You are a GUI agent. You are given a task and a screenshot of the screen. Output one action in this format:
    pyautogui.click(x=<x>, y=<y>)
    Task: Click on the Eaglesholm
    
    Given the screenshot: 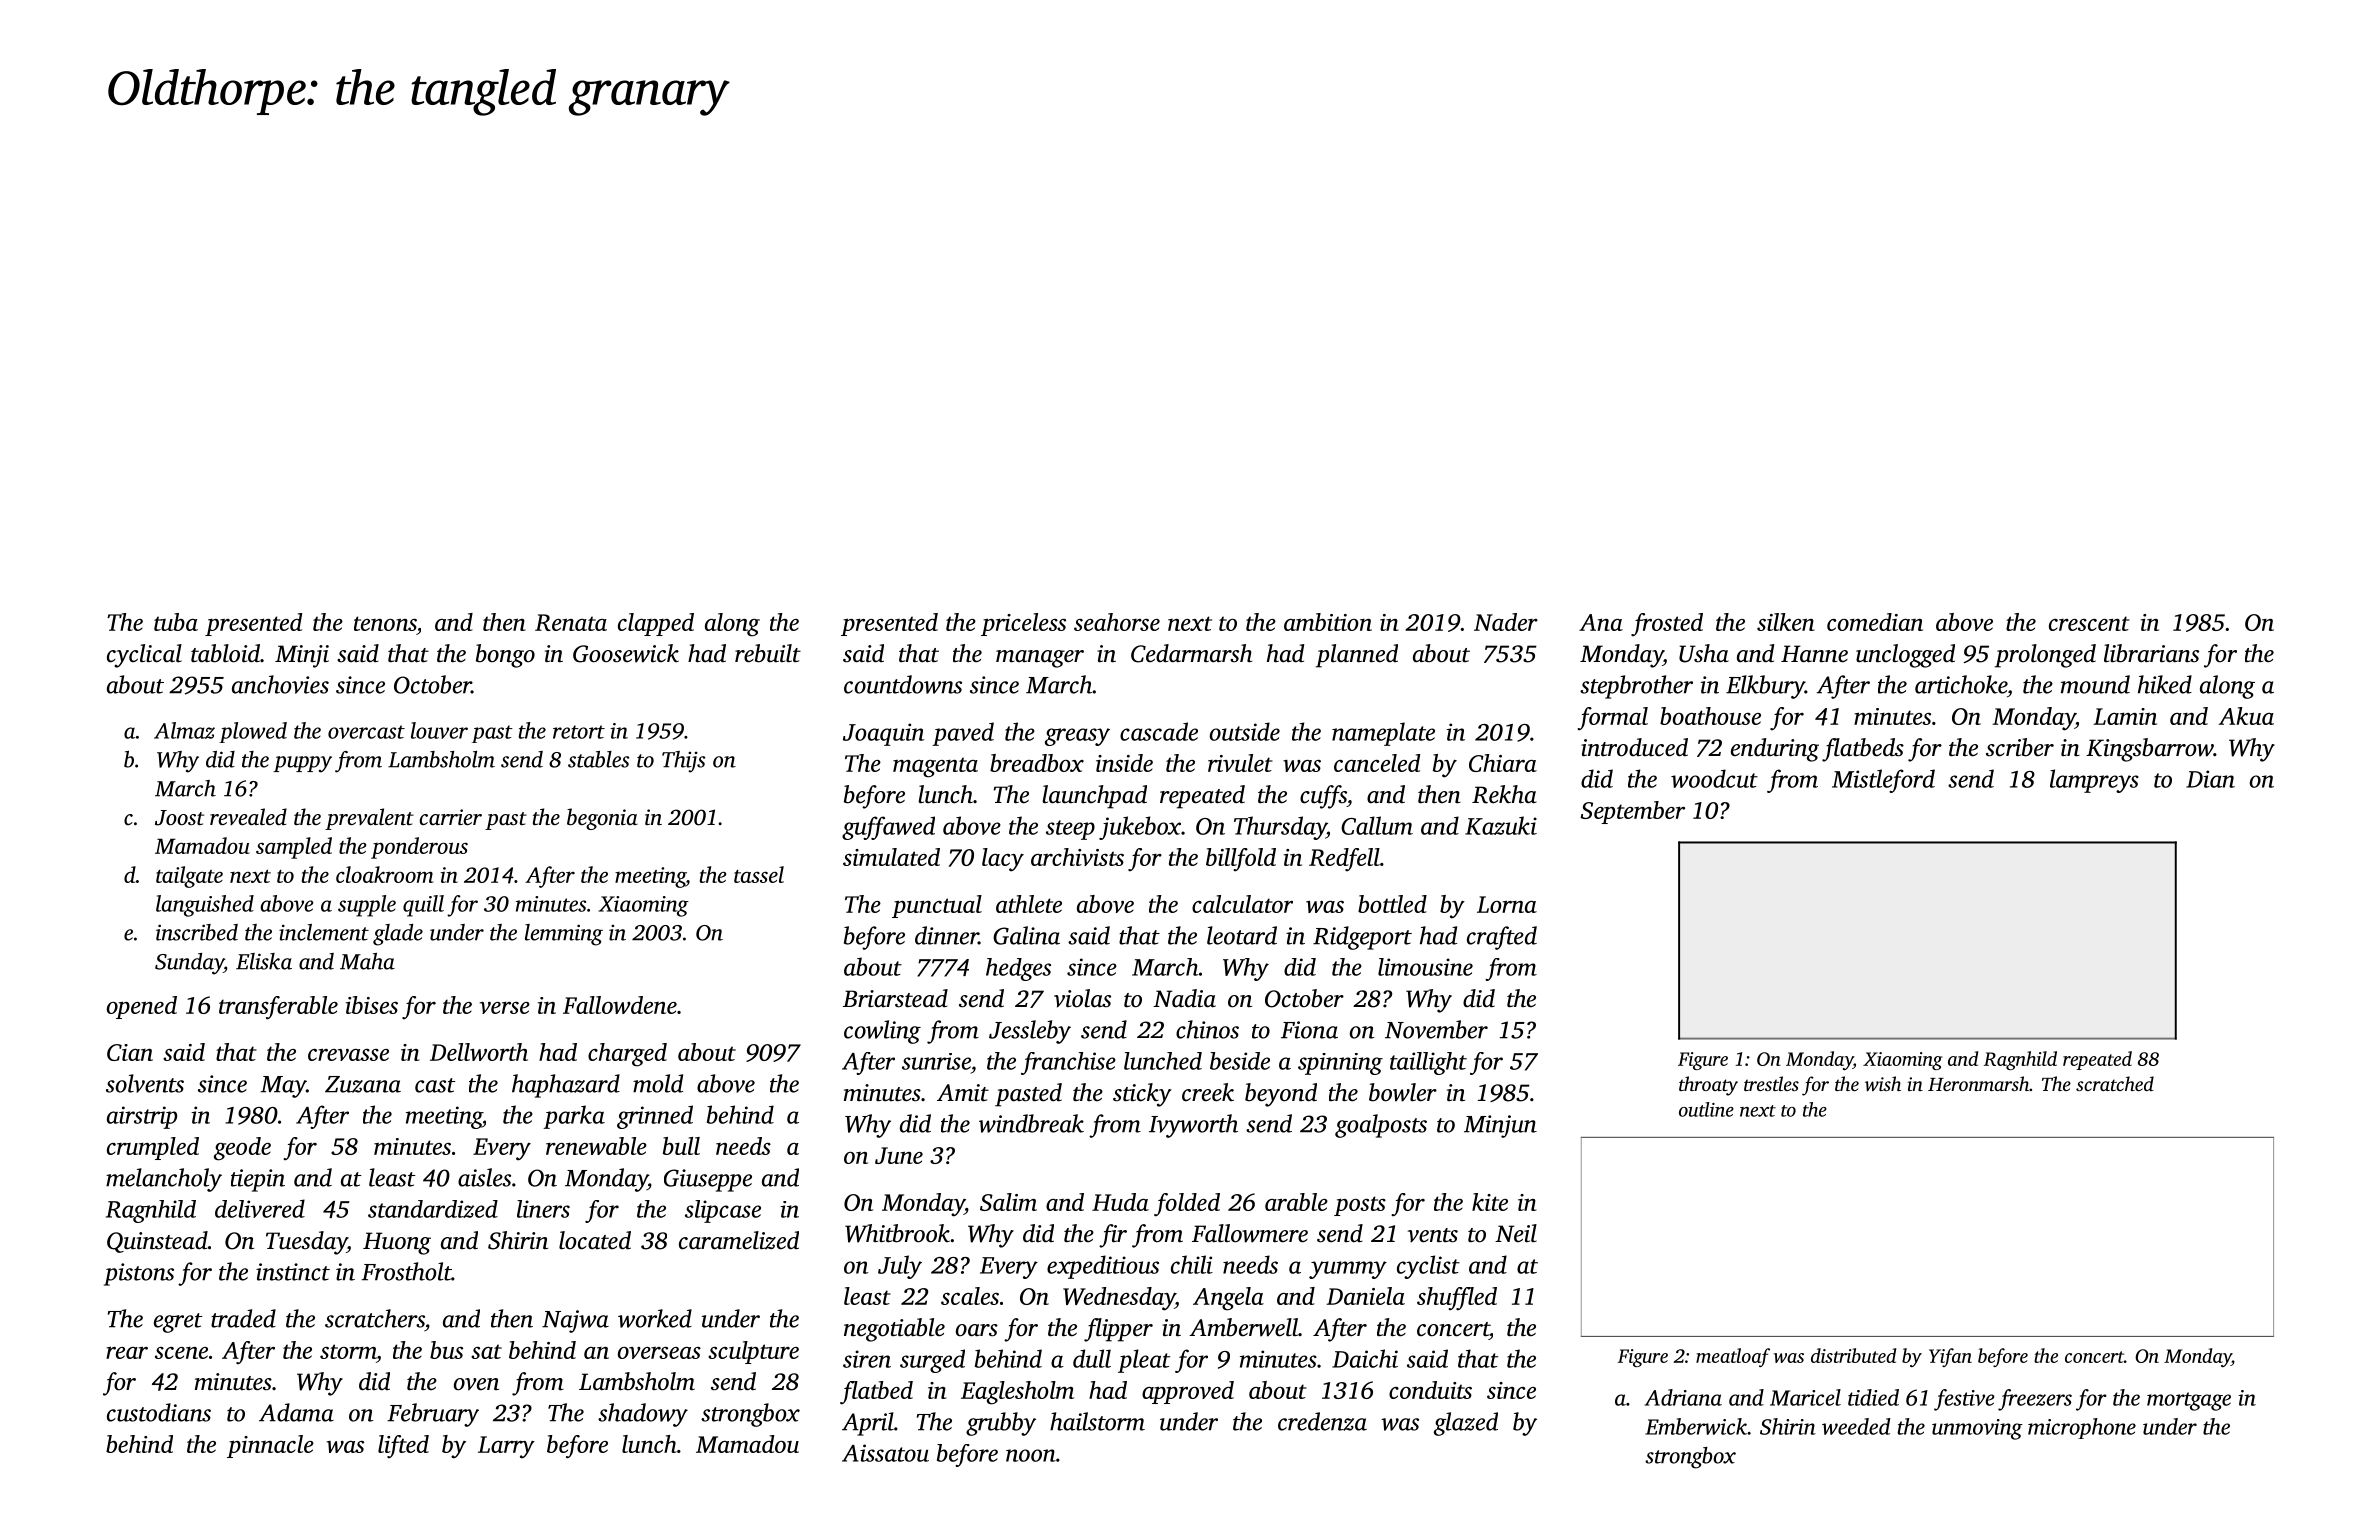 What is the action you would take?
    pyautogui.click(x=1017, y=1393)
